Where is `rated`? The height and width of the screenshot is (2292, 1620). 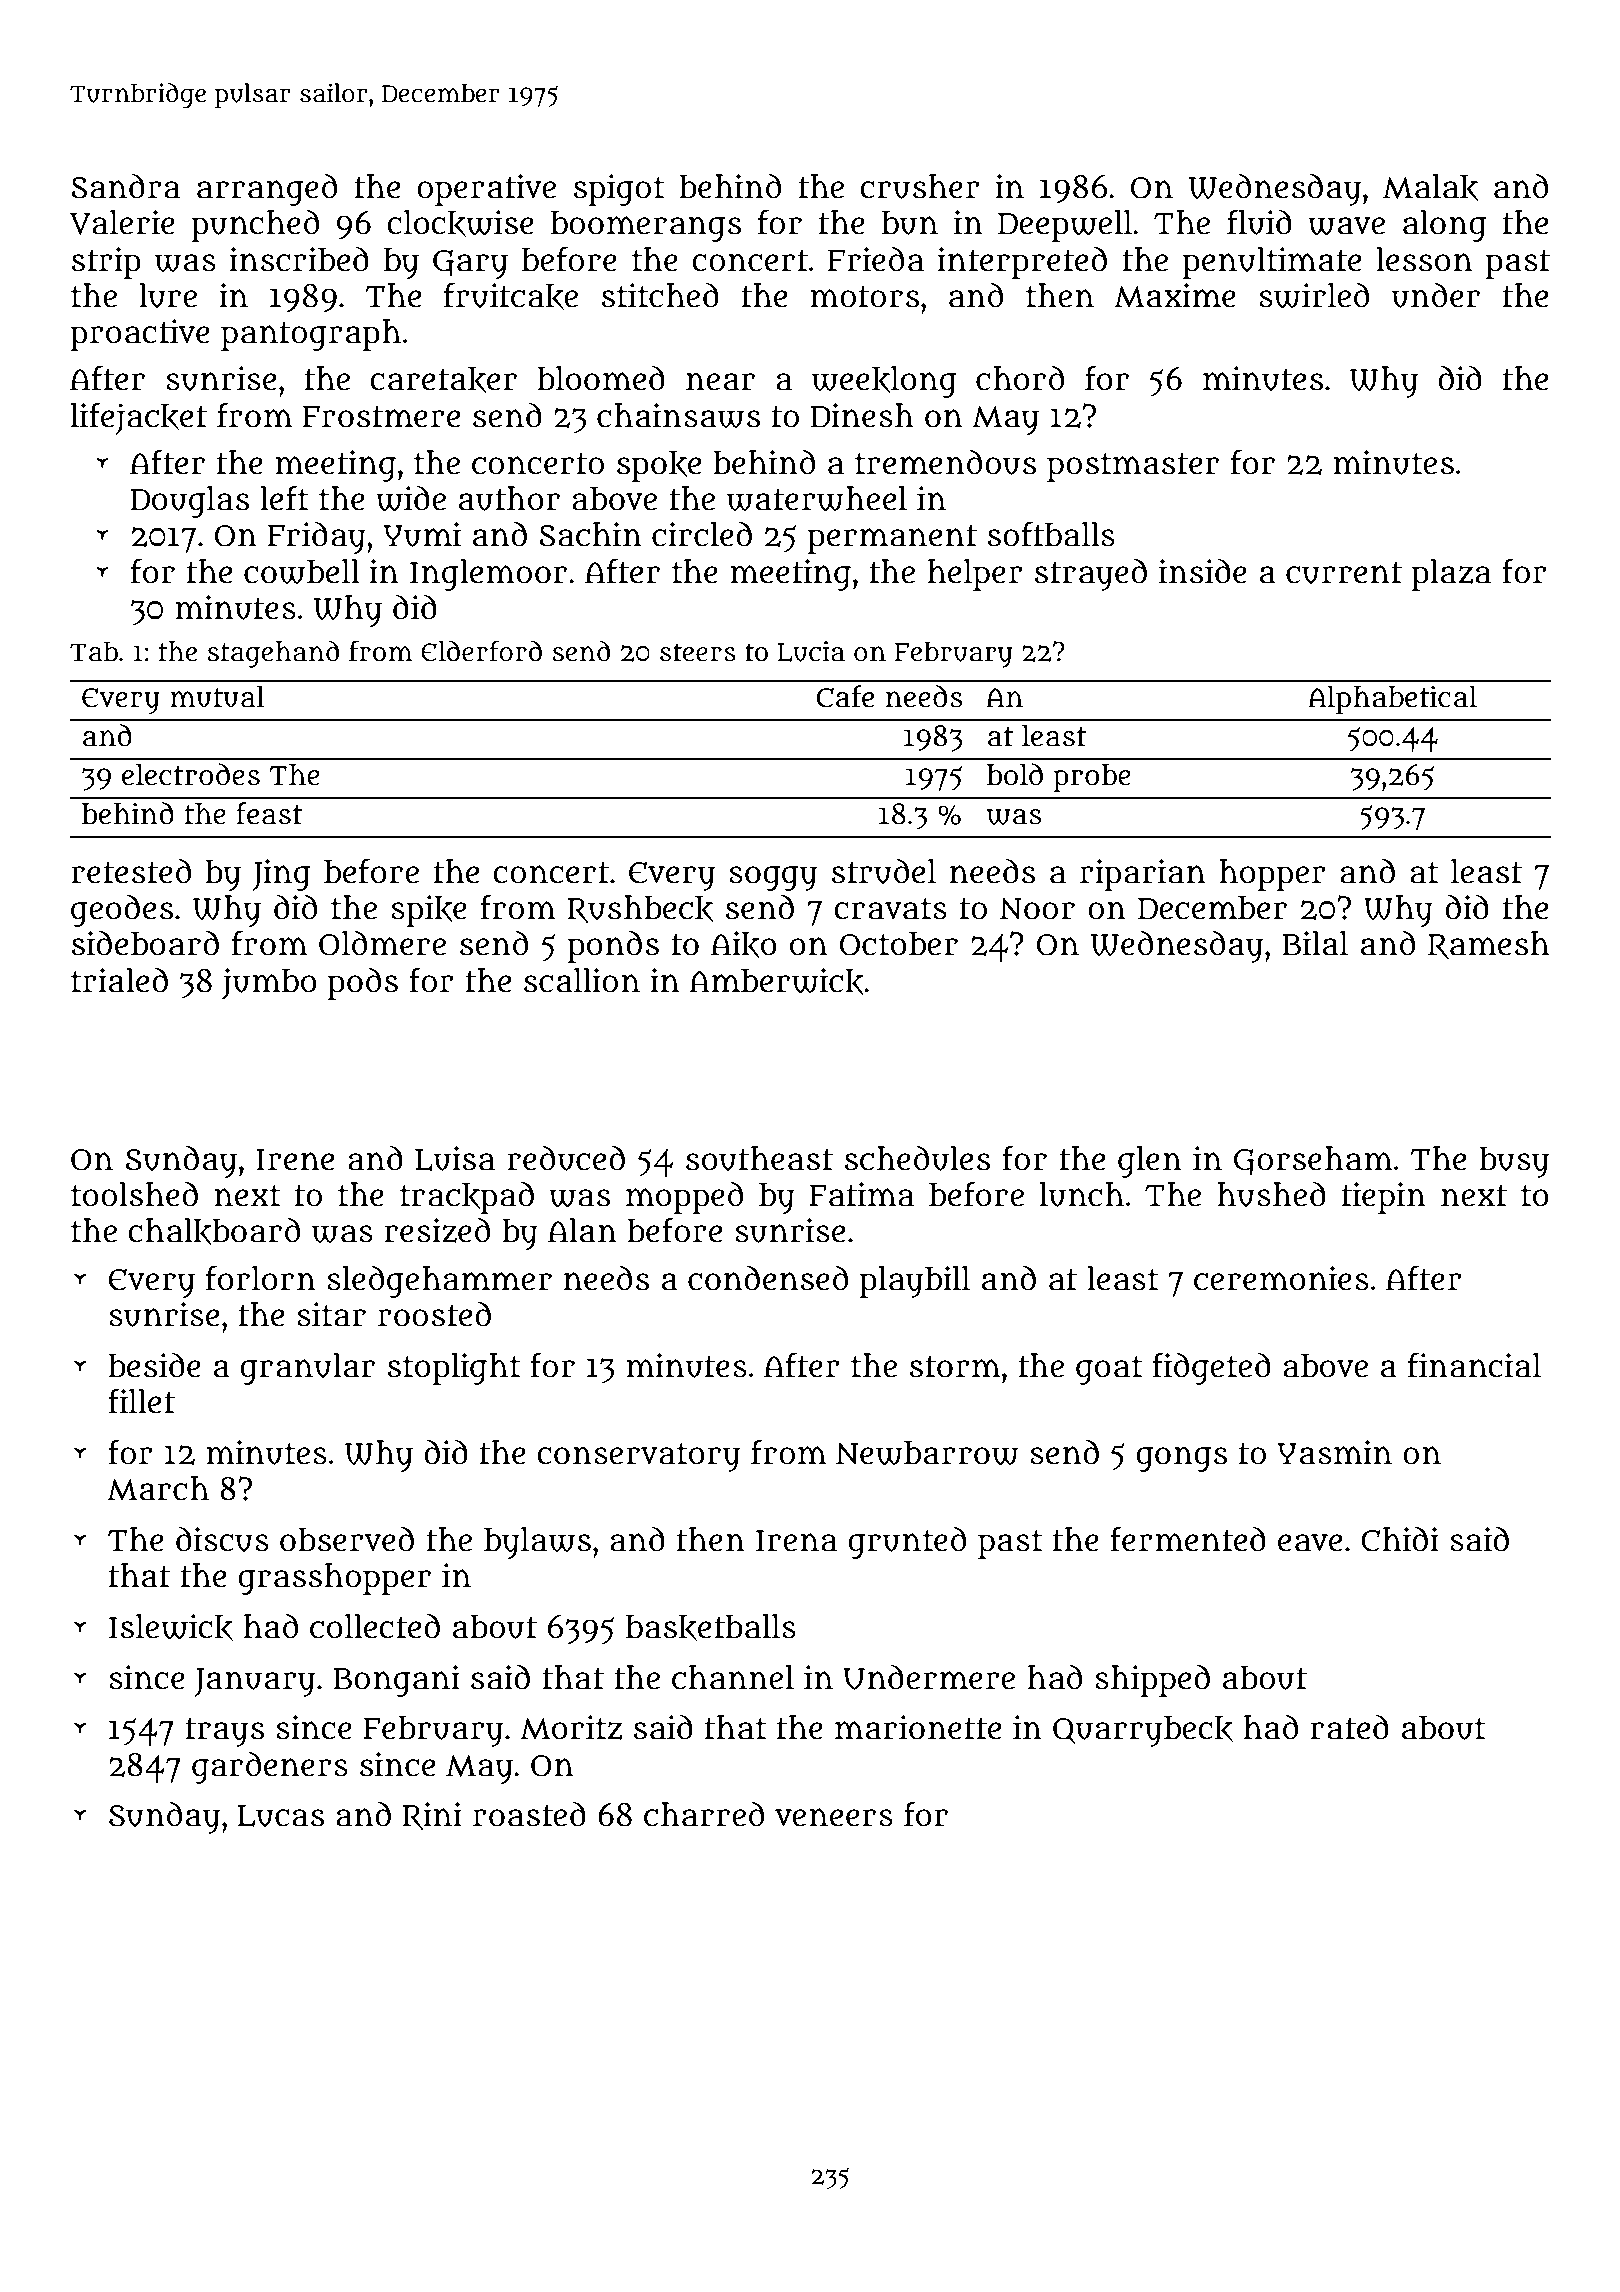
rated is located at coordinates (1350, 1727).
